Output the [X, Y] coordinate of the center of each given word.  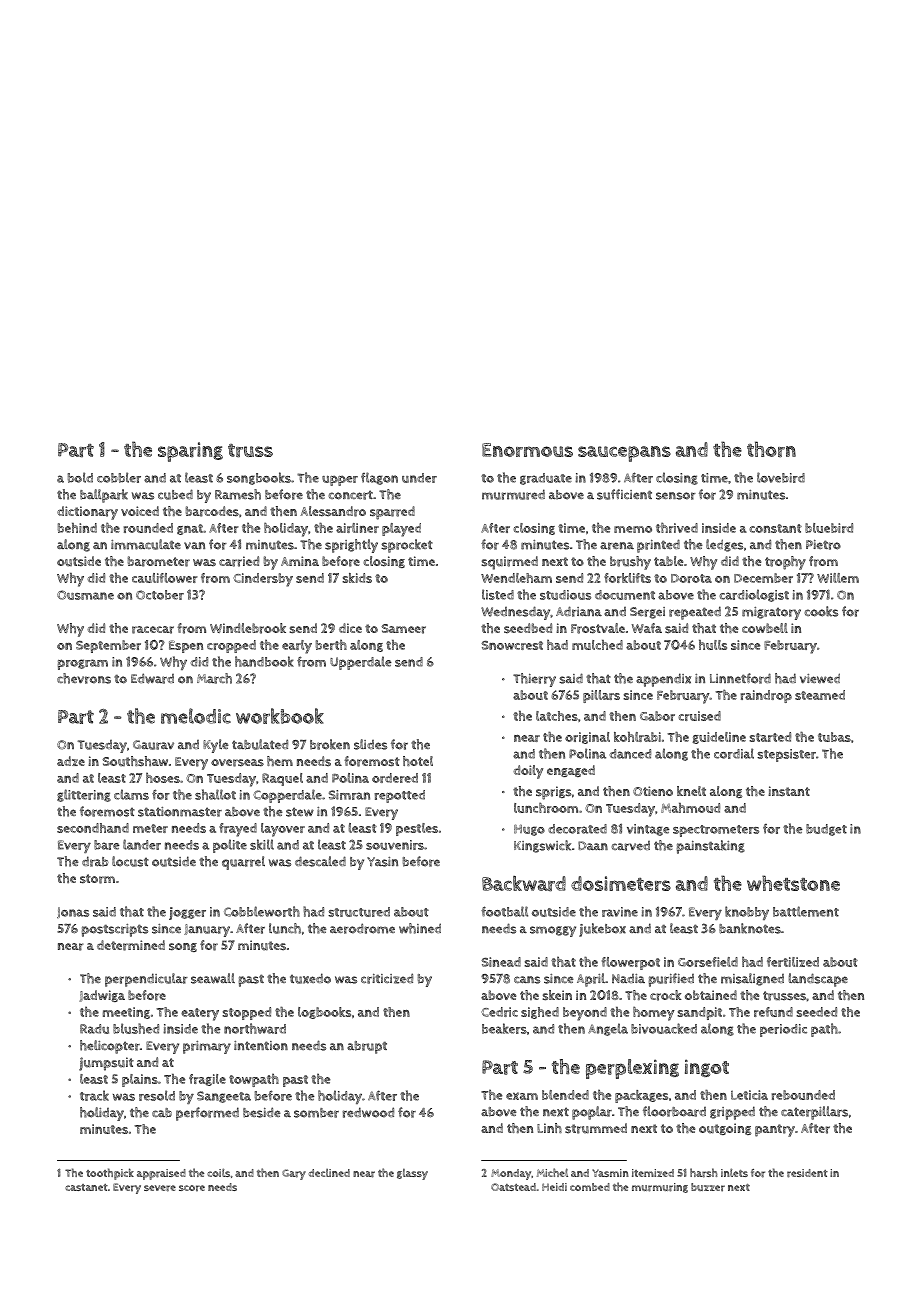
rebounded [803, 1095]
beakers [504, 1028]
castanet [86, 1187]
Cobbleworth [262, 911]
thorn [771, 449]
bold [80, 477]
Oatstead [513, 1187]
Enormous [527, 450]
